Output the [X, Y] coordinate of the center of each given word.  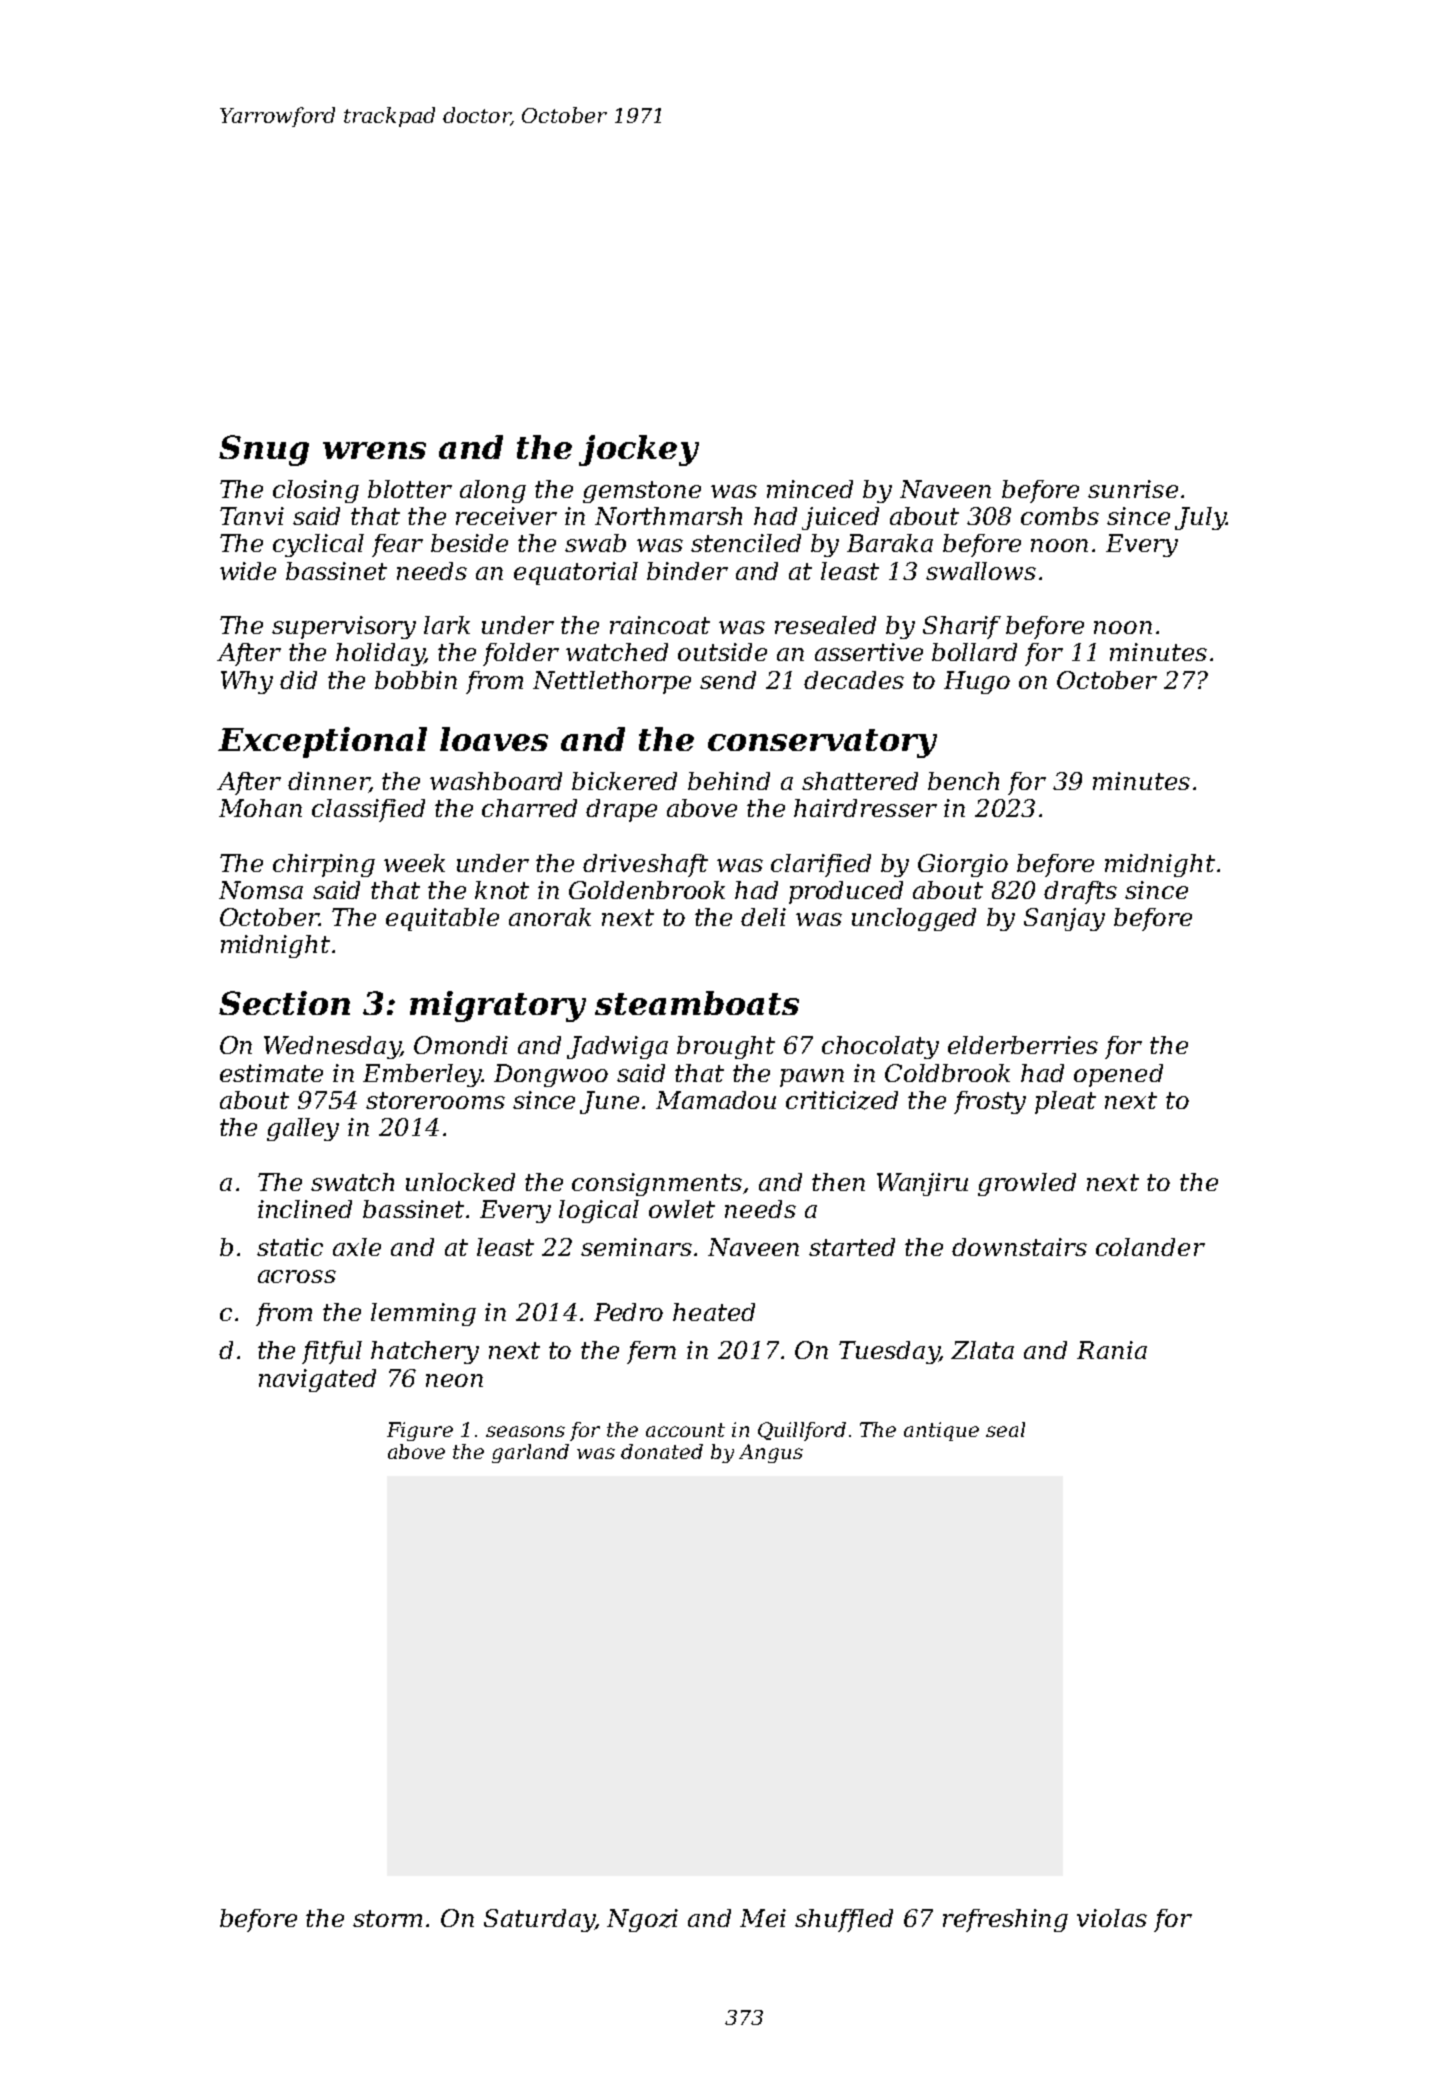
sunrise [1133, 489]
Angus [771, 1453]
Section [284, 1003]
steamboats [697, 1003]
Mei [763, 1918]
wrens [374, 450]
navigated [317, 1380]
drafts [1080, 892]
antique [941, 1431]
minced [810, 489]
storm [387, 1918]
